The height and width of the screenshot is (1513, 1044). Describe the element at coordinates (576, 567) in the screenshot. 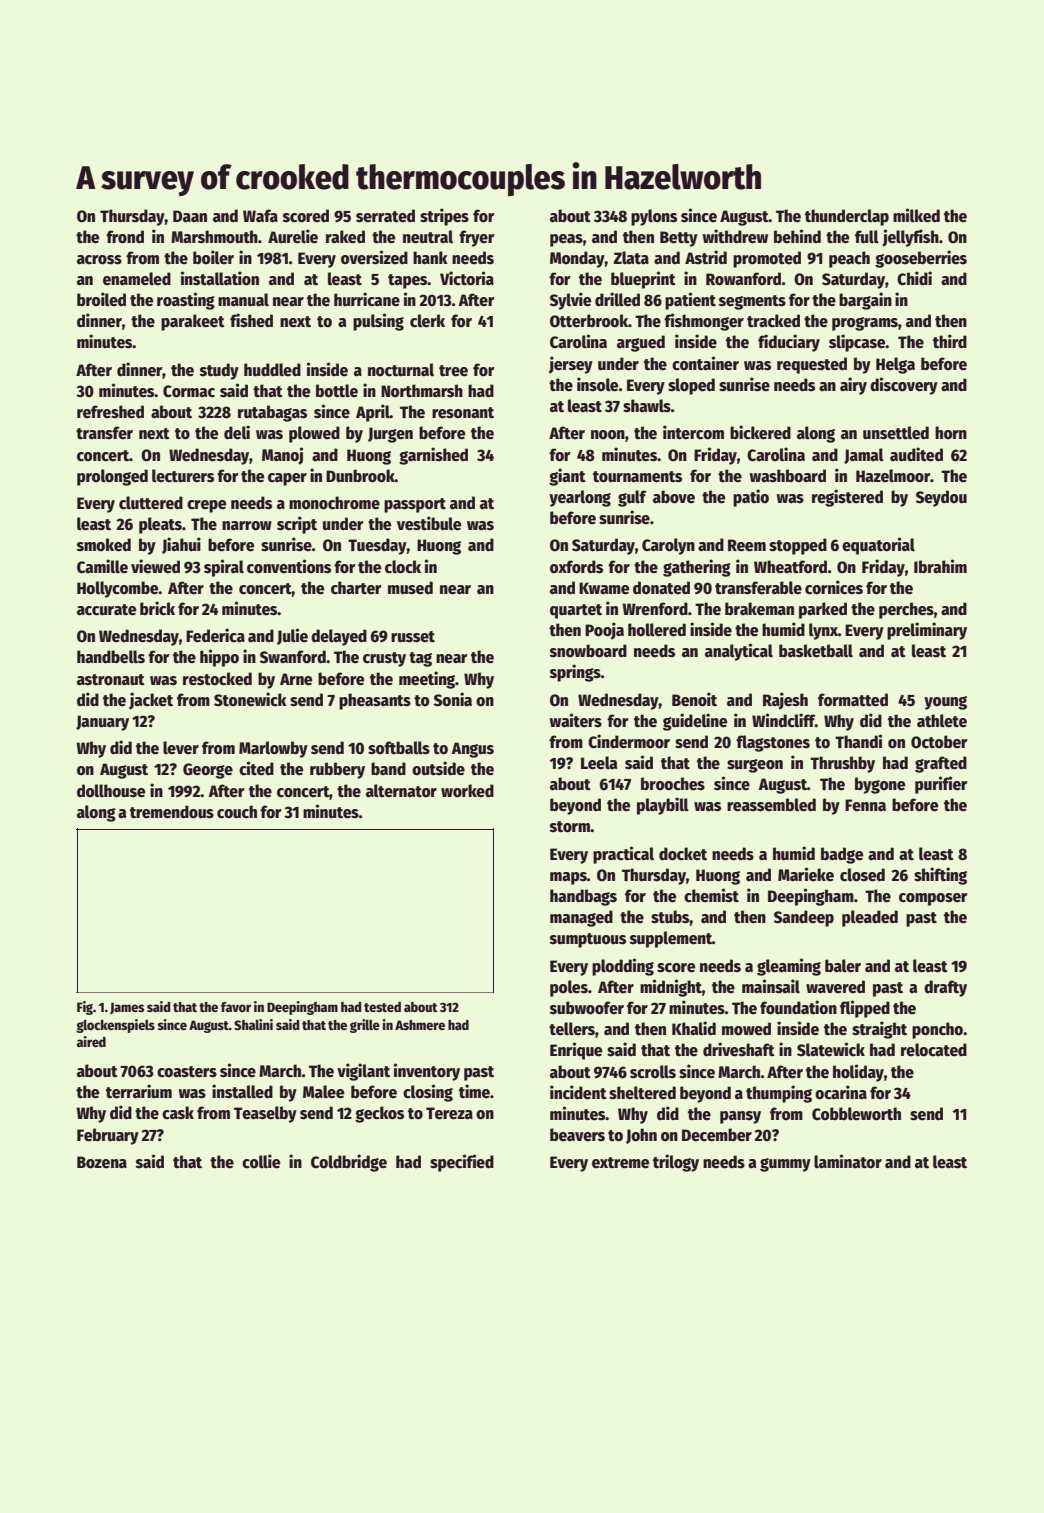

I see `oxfords` at that location.
